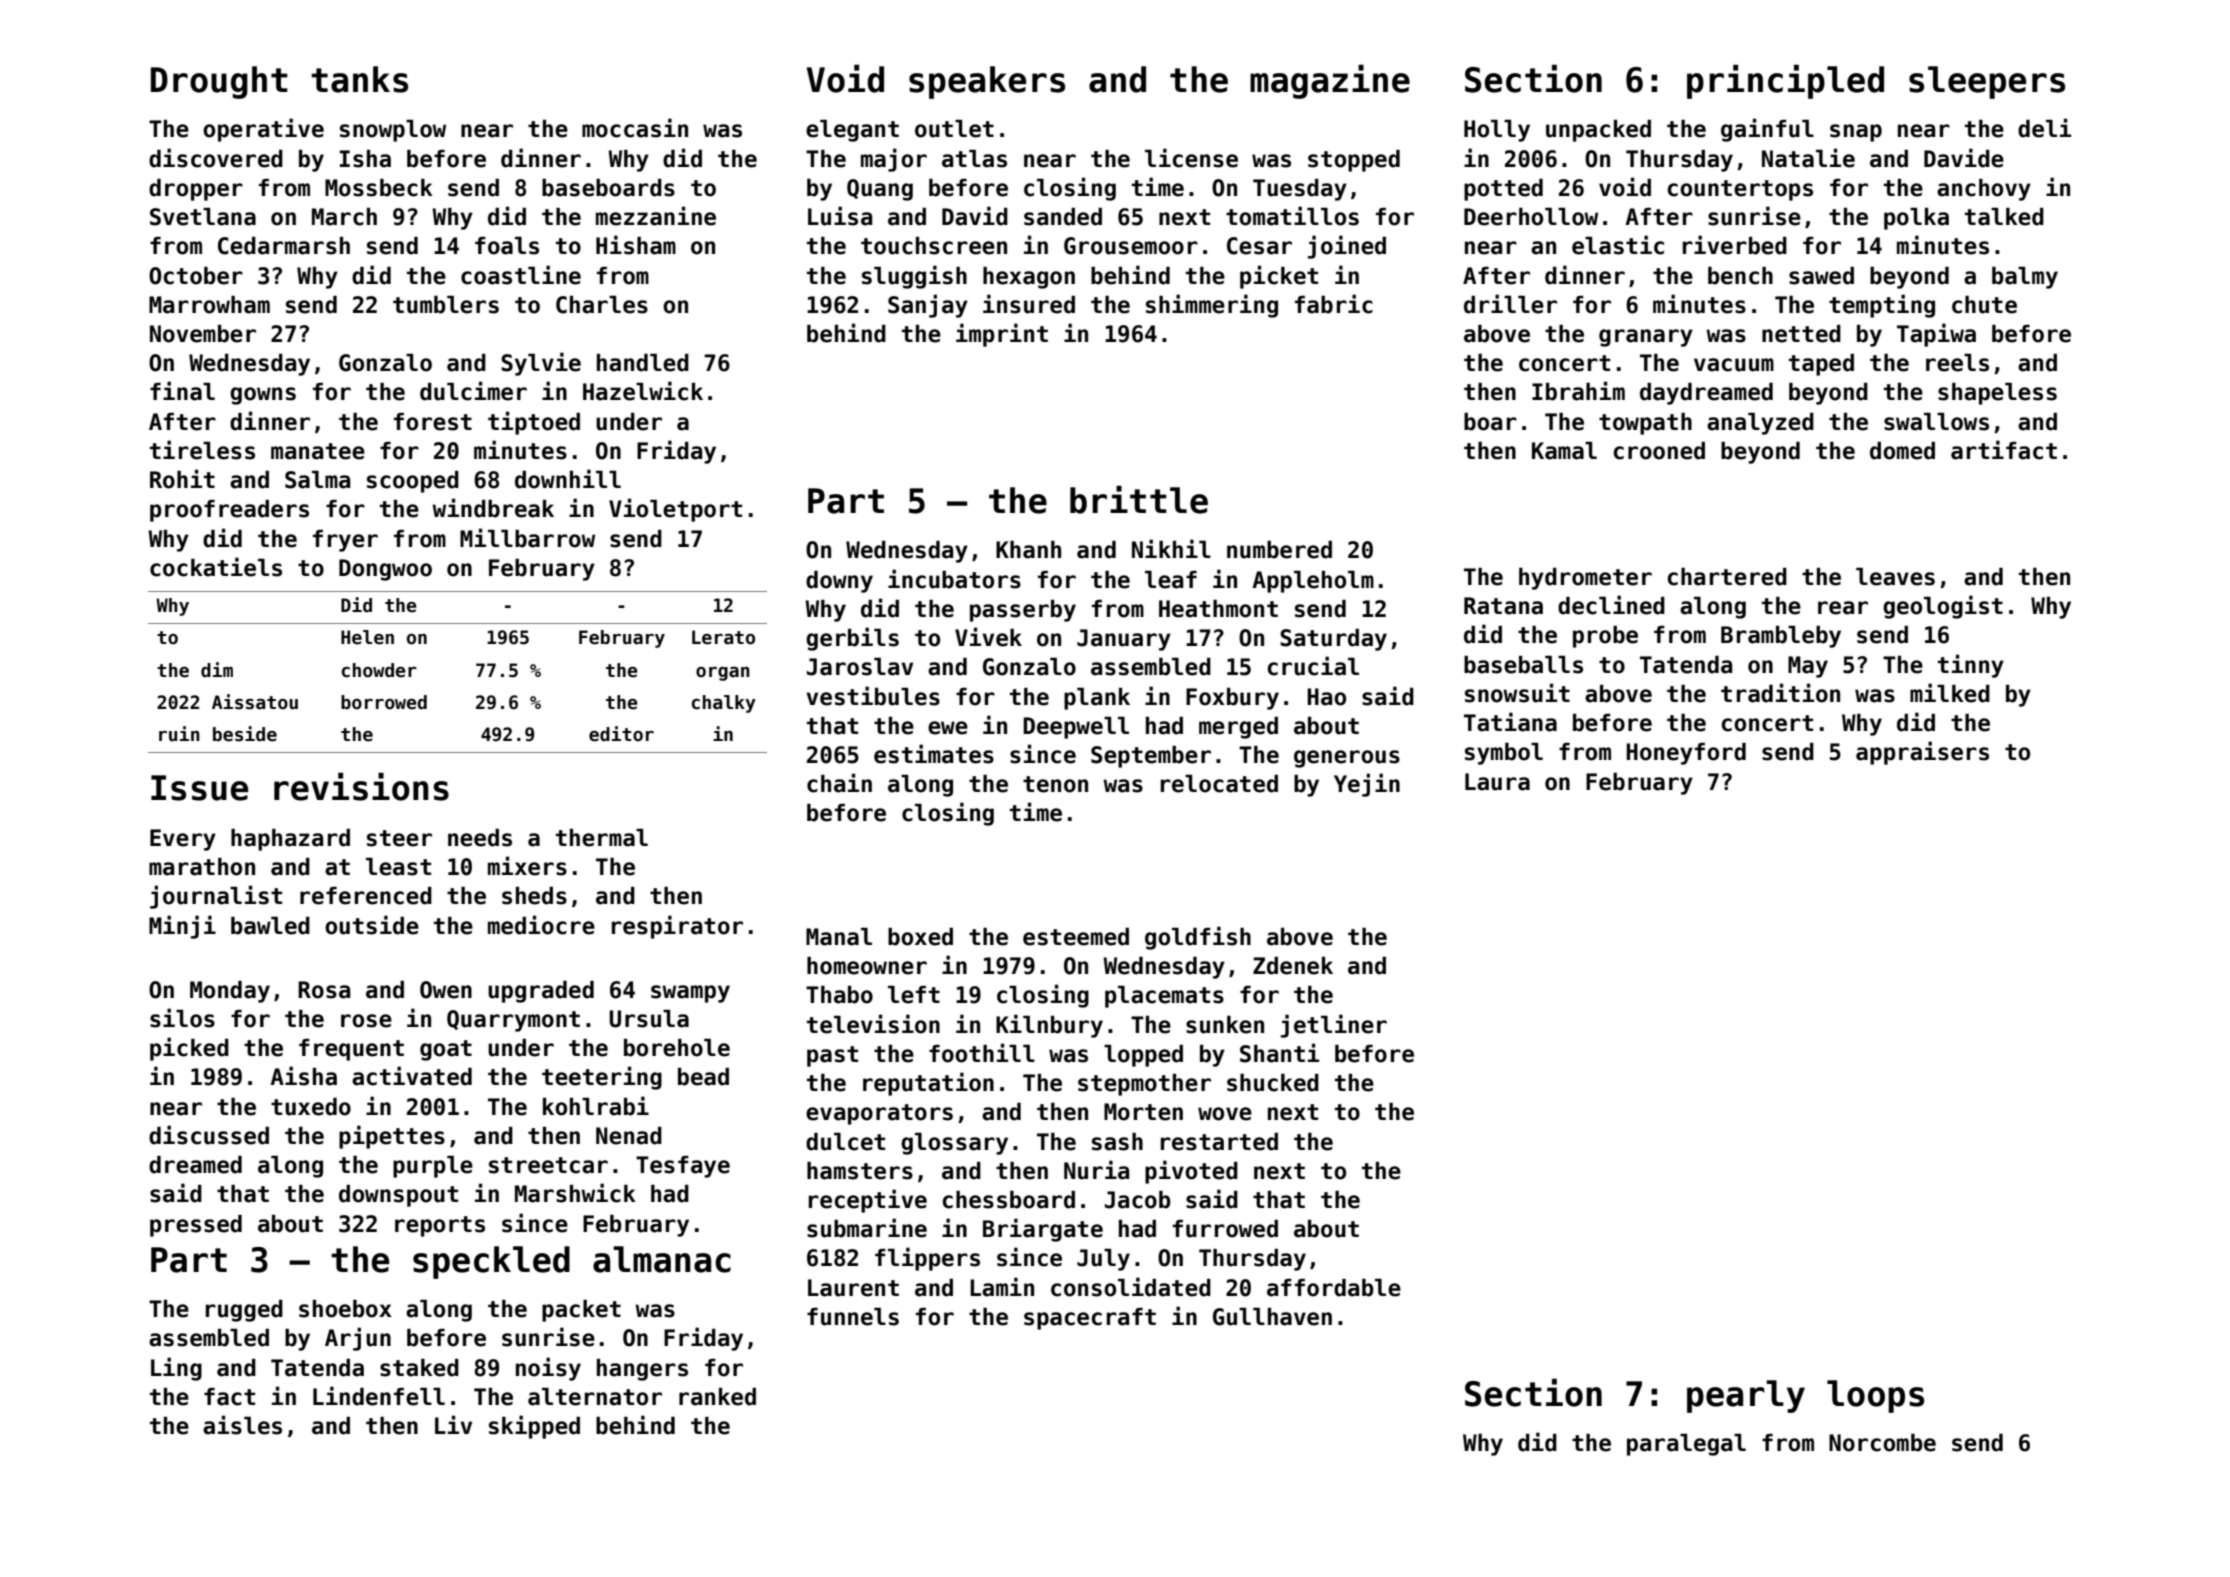  I want to click on geologist, so click(1943, 607).
